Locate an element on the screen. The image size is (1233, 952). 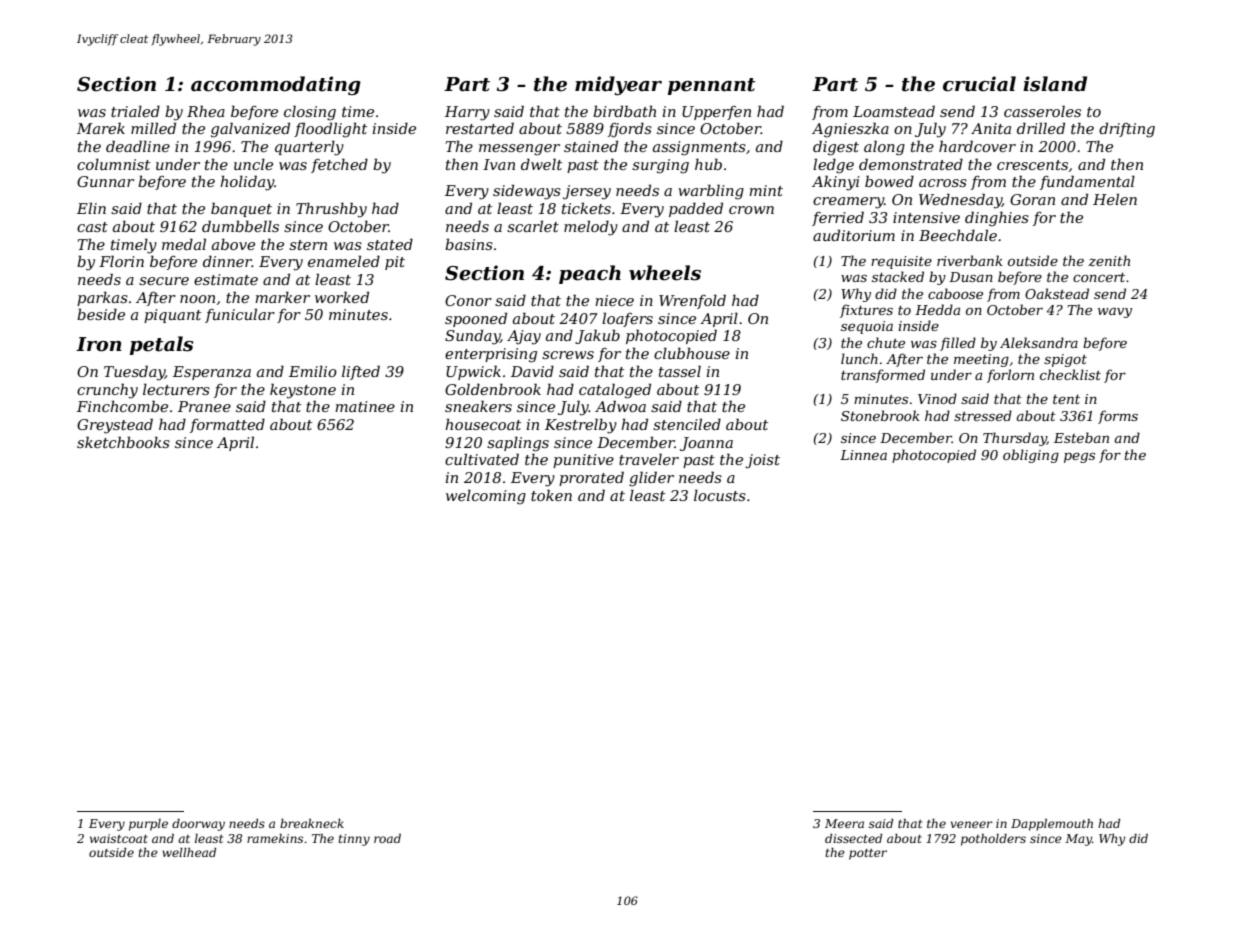
accommodating is located at coordinates (276, 85).
